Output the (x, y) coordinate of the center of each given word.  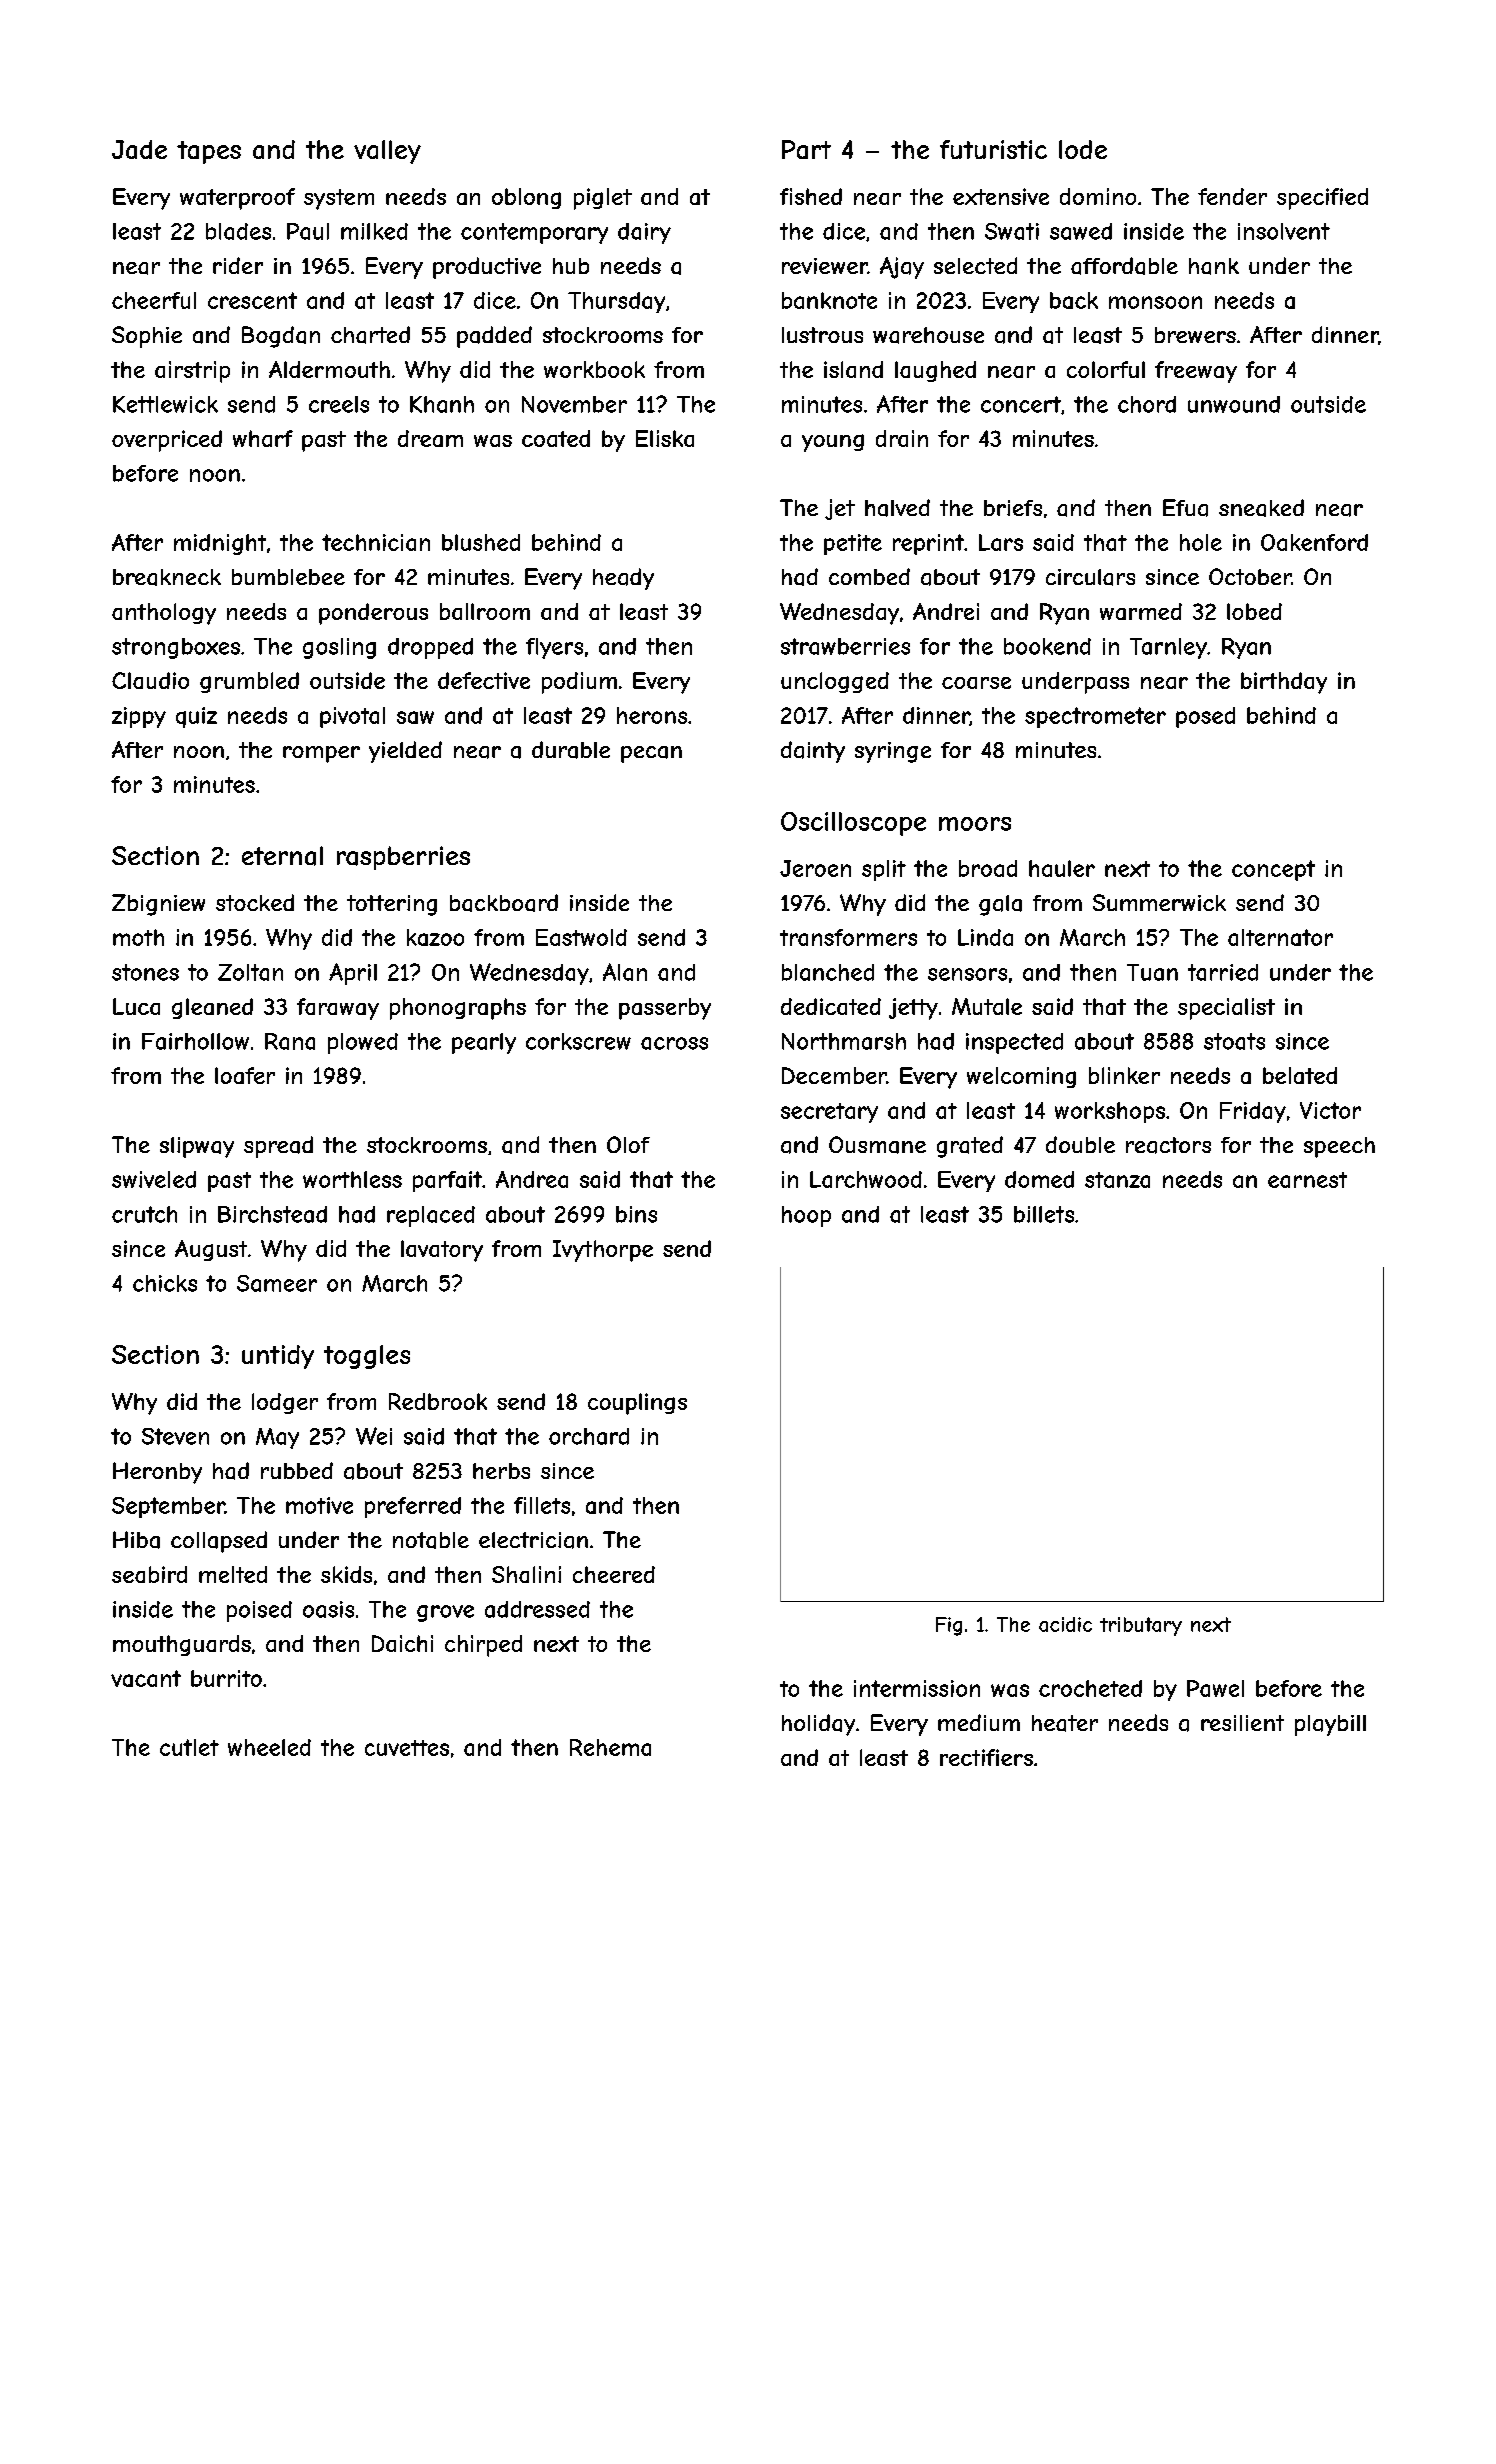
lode (1083, 149)
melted (233, 1574)
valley (387, 152)
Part (806, 149)
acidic (1065, 1624)
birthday (1284, 683)
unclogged (835, 682)
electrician (533, 1540)
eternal (282, 856)
